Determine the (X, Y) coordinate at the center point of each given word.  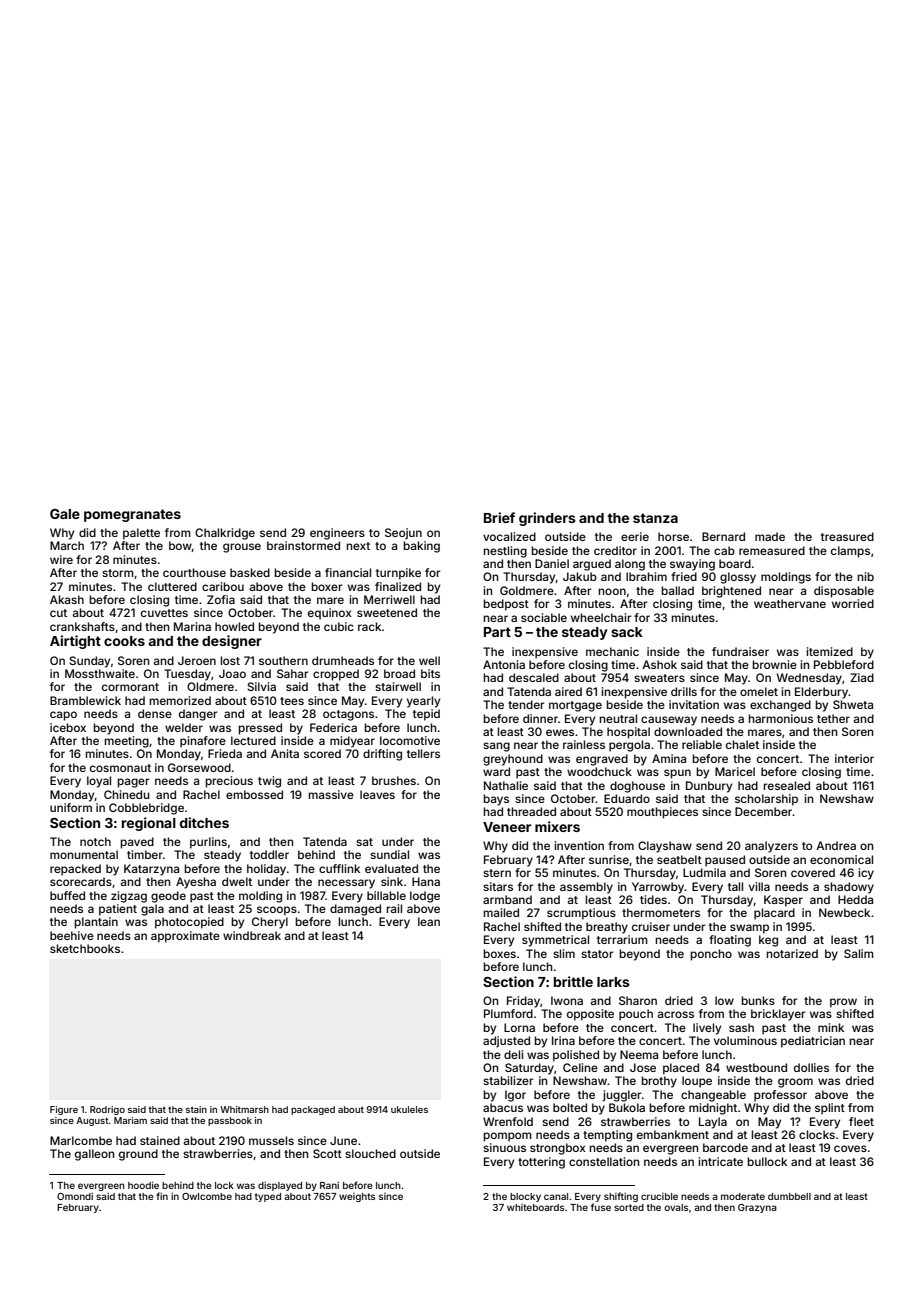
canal (556, 1196)
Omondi (75, 1196)
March (67, 545)
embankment (673, 1134)
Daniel (552, 563)
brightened (731, 592)
